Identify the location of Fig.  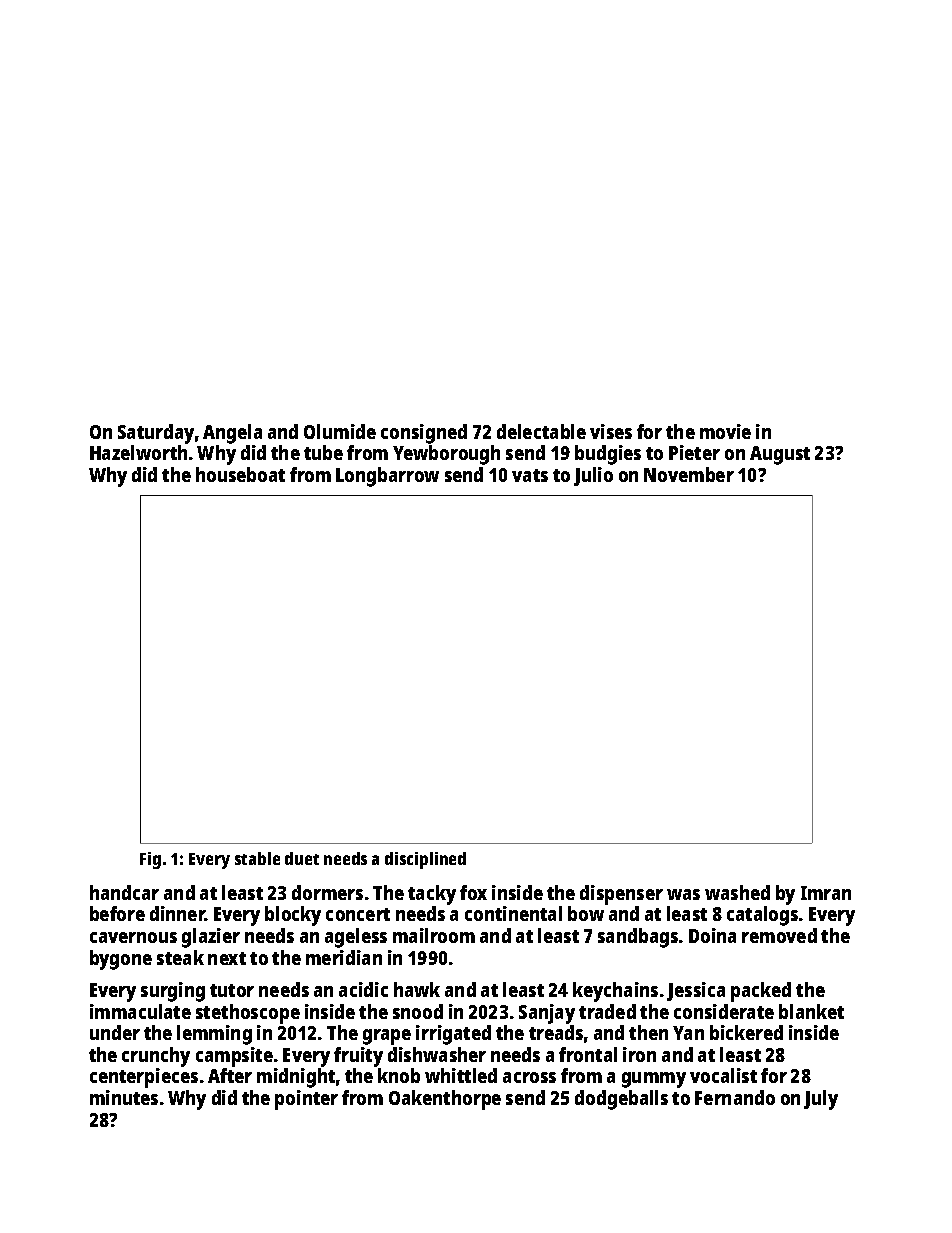
(150, 860).
